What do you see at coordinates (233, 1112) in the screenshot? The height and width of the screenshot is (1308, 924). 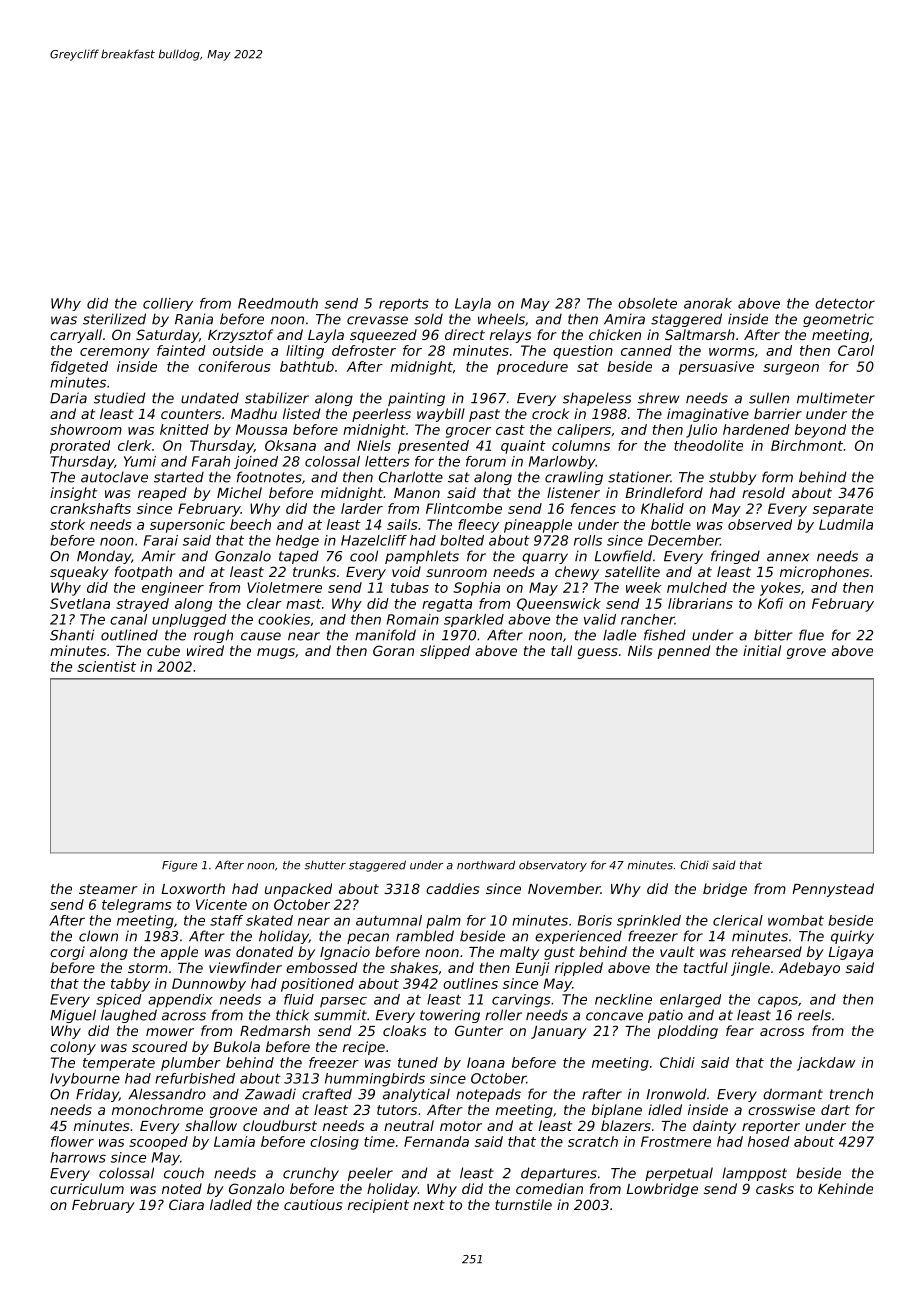 I see `groove` at bounding box center [233, 1112].
